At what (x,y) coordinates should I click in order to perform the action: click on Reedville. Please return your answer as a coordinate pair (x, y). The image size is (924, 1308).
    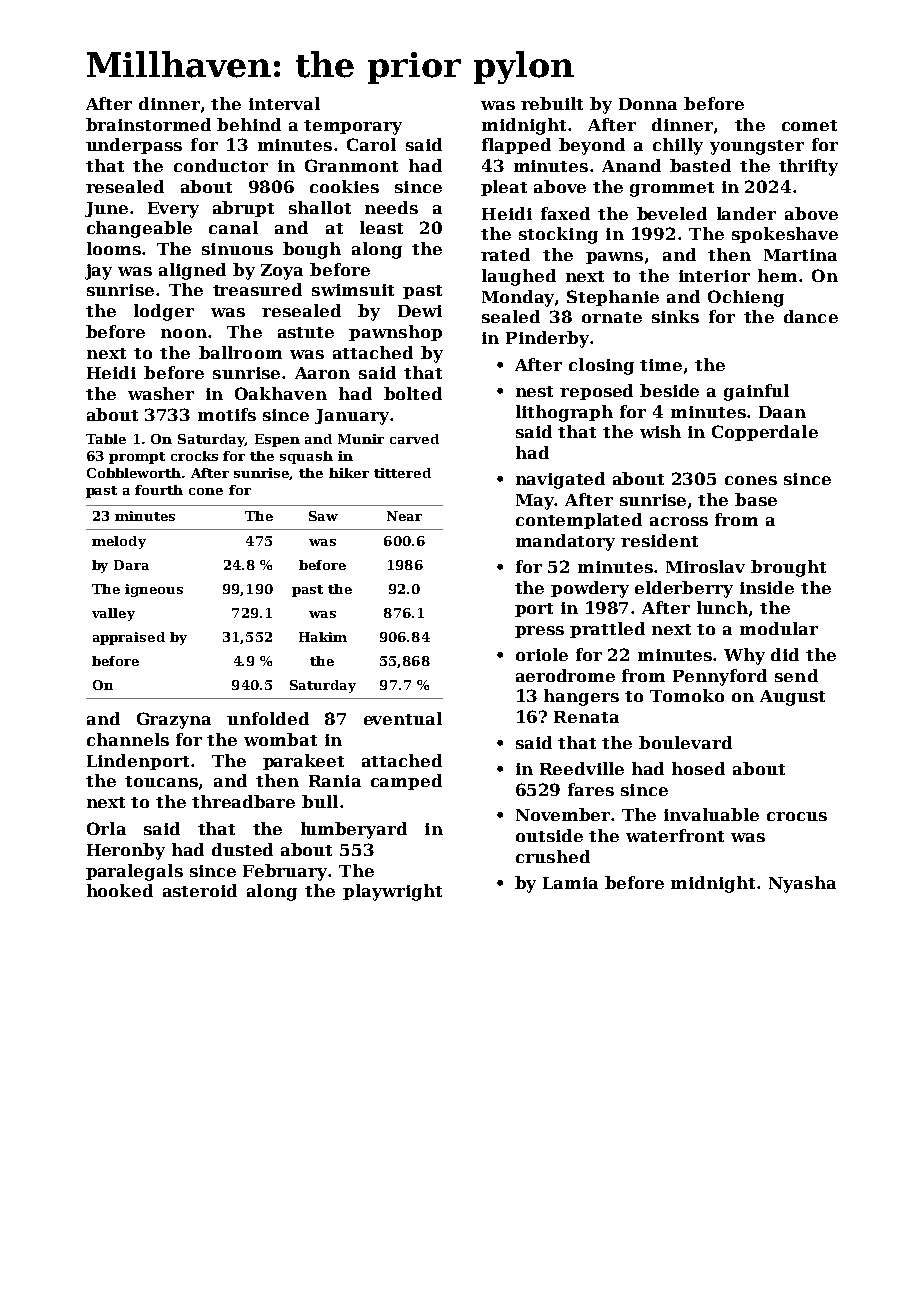
    Looking at the image, I should click on (582, 768).
